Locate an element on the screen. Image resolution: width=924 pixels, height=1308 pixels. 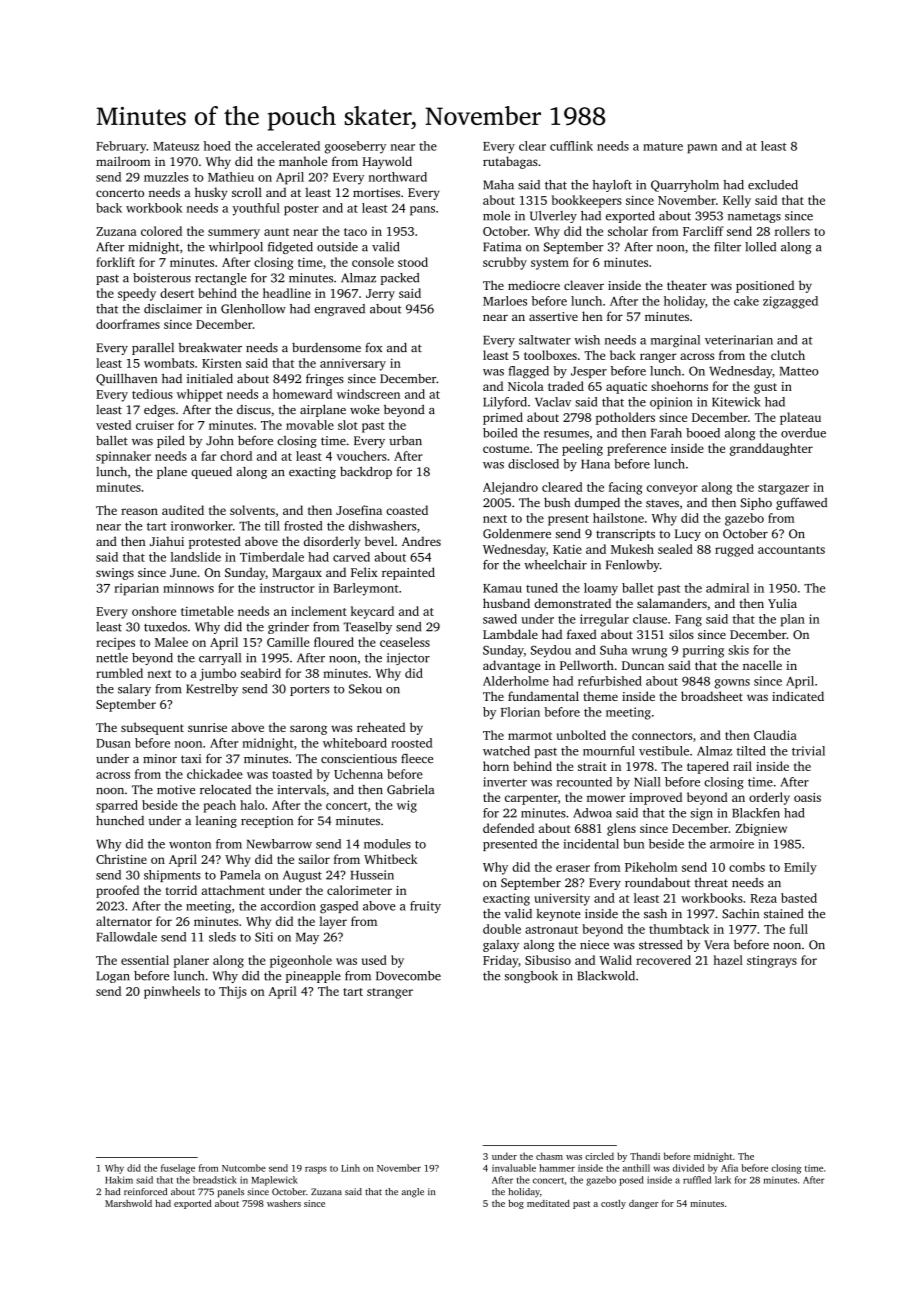
vested is located at coordinates (113, 425).
